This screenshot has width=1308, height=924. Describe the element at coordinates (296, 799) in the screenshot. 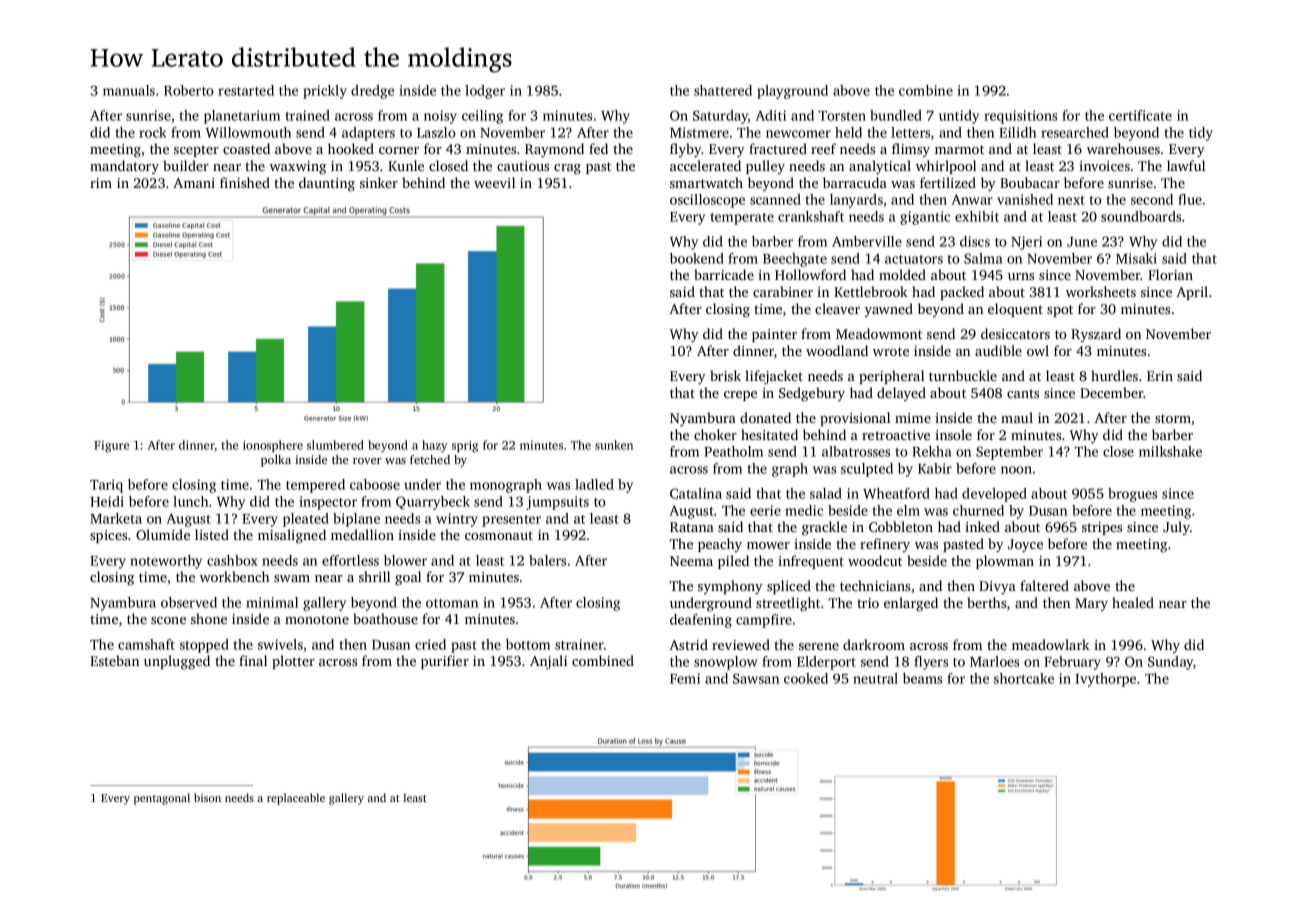

I see `replaceable` at that location.
